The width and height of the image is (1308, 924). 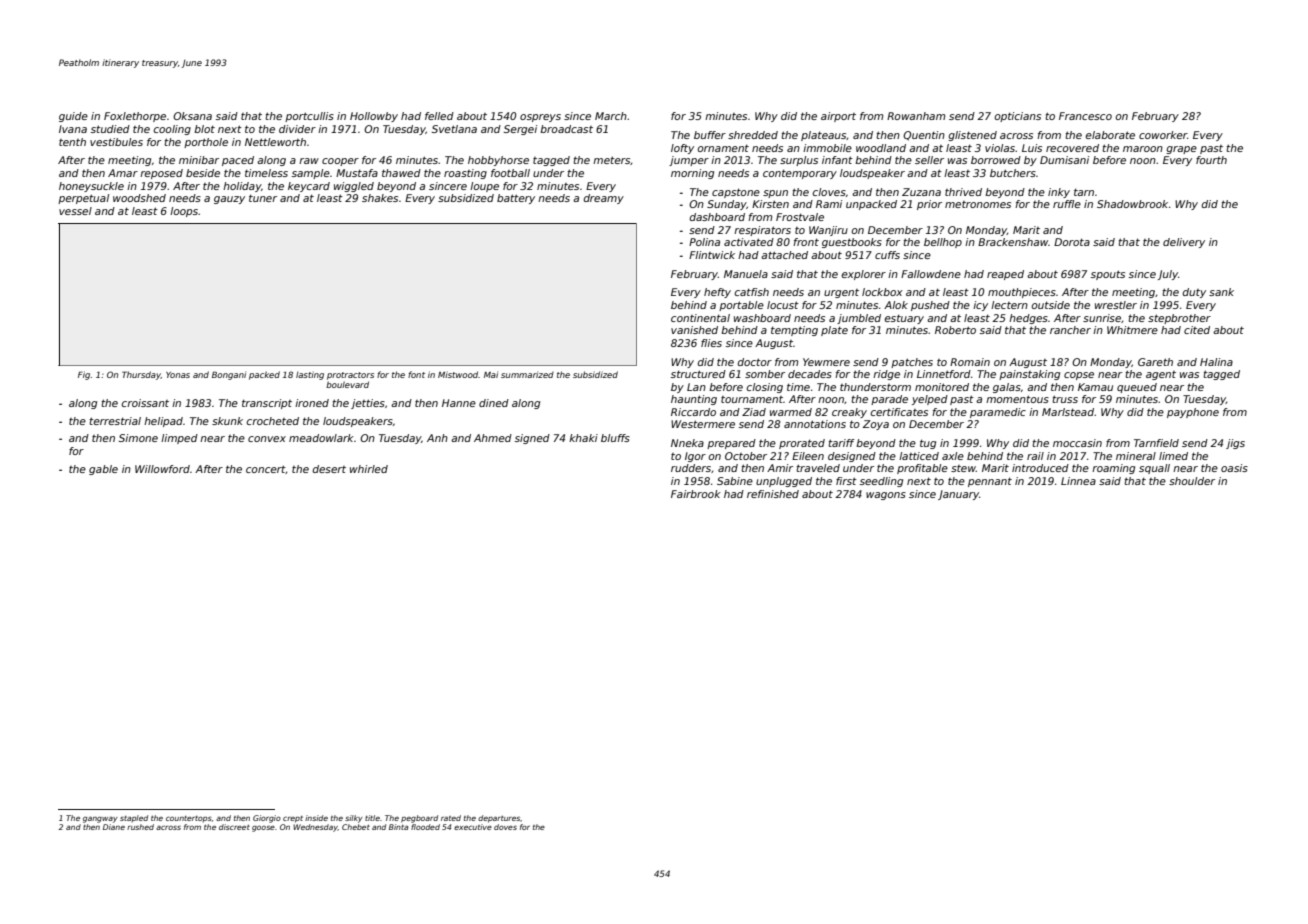 What do you see at coordinates (1085, 116) in the image?
I see `Francesco` at bounding box center [1085, 116].
